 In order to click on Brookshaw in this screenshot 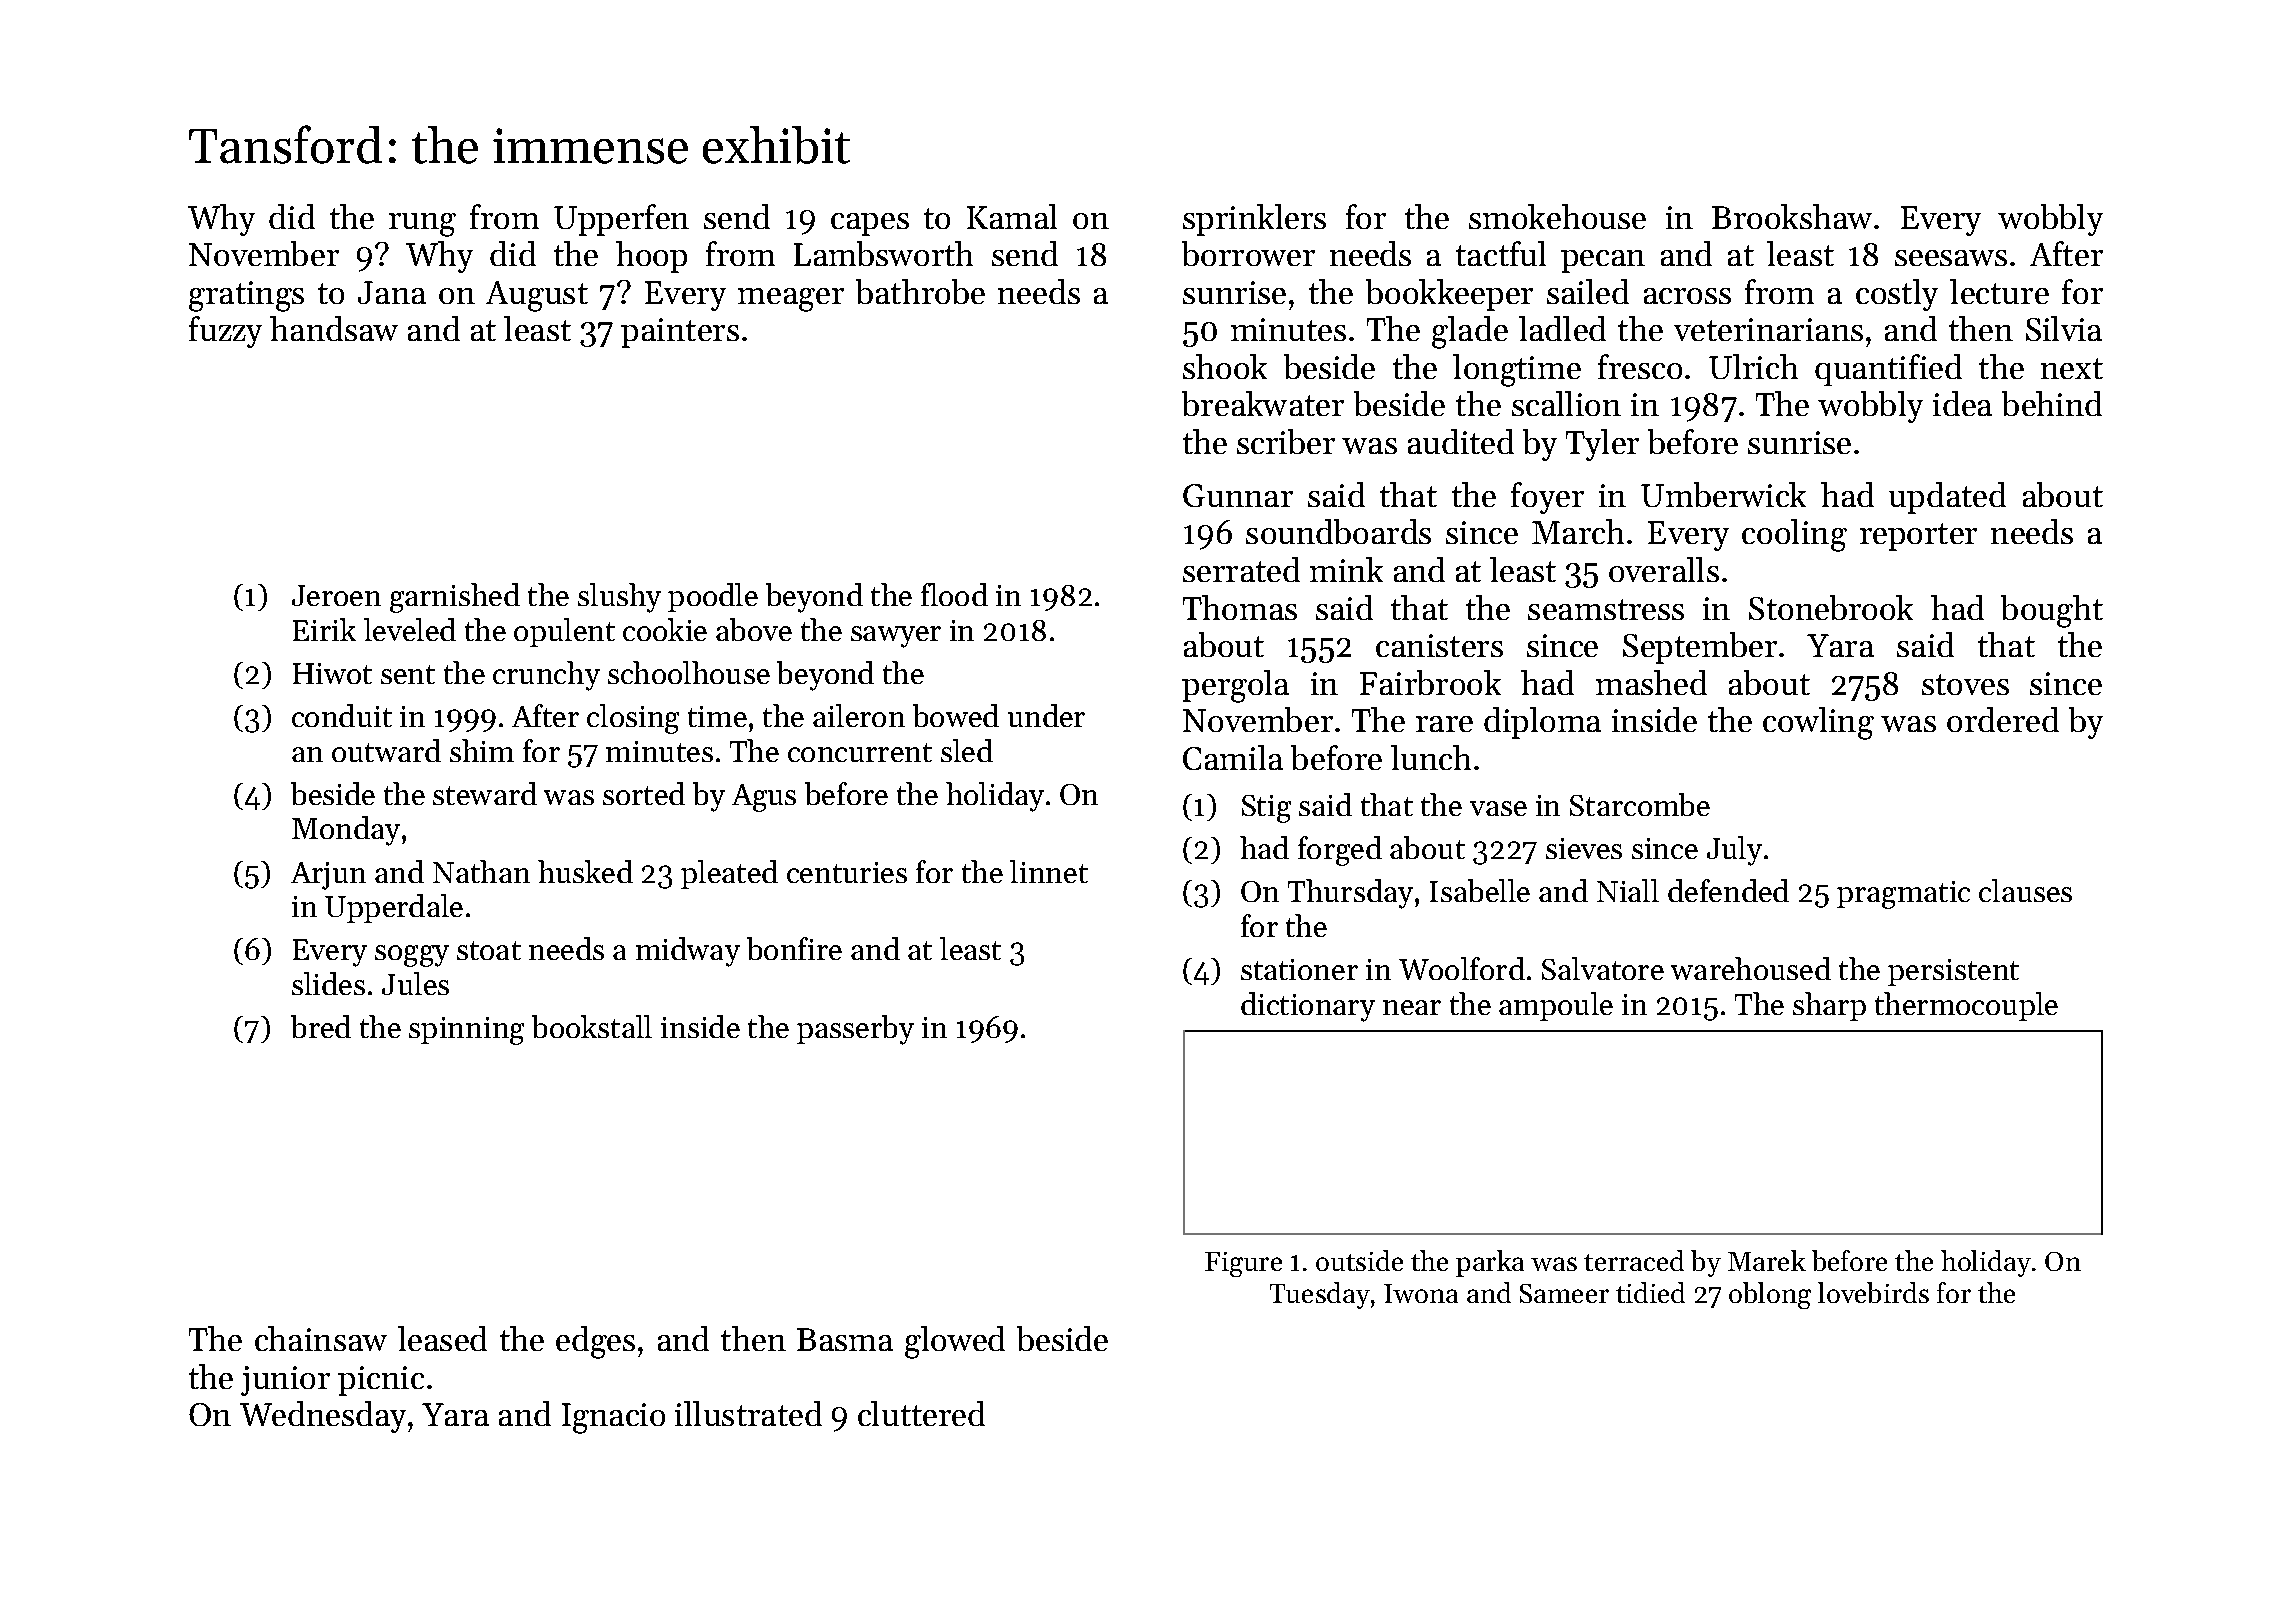, I will do `click(1792, 216)`.
